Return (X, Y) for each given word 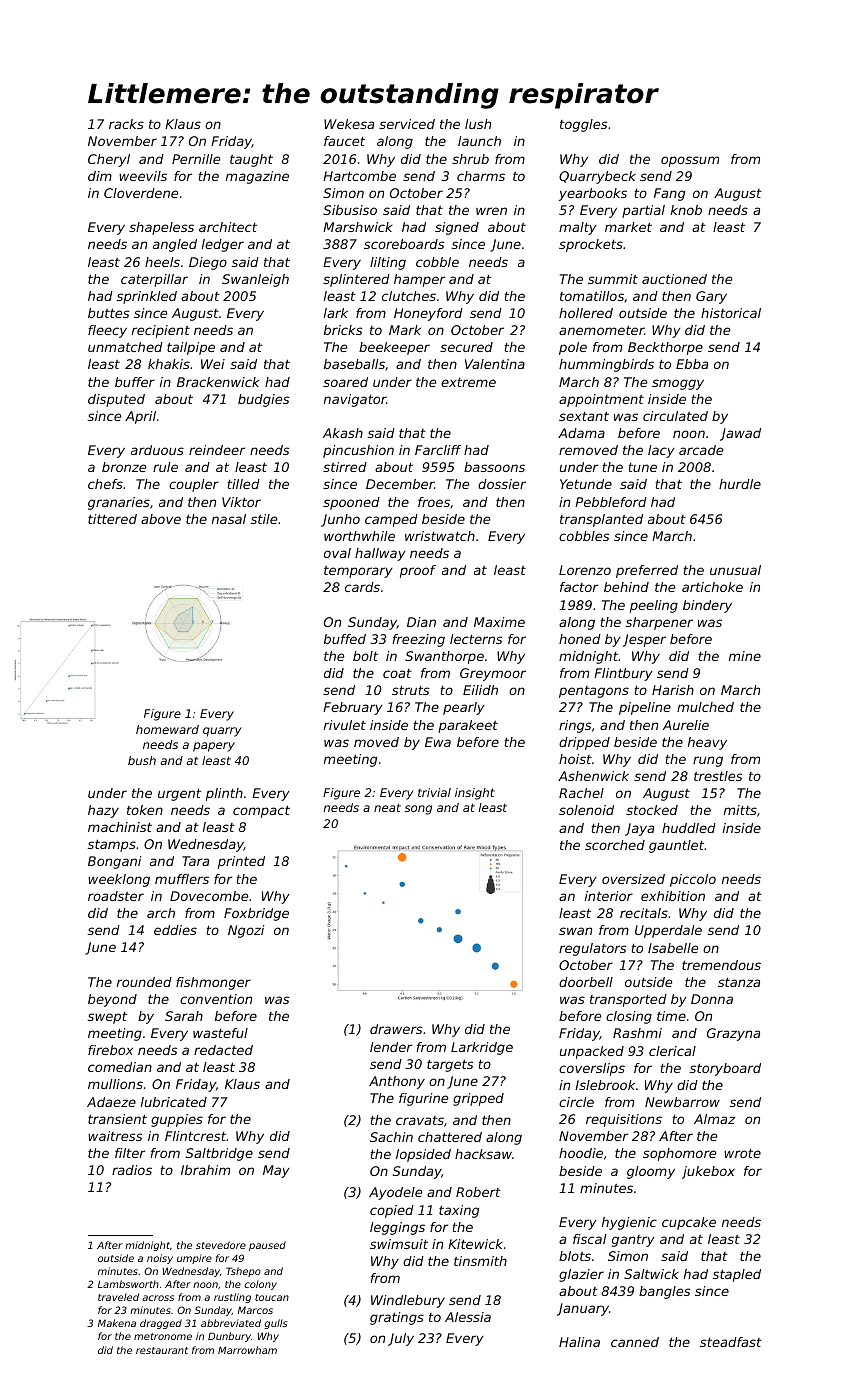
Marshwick (357, 227)
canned (635, 1342)
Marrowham (247, 1350)
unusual (735, 570)
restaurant (162, 1350)
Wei (213, 364)
